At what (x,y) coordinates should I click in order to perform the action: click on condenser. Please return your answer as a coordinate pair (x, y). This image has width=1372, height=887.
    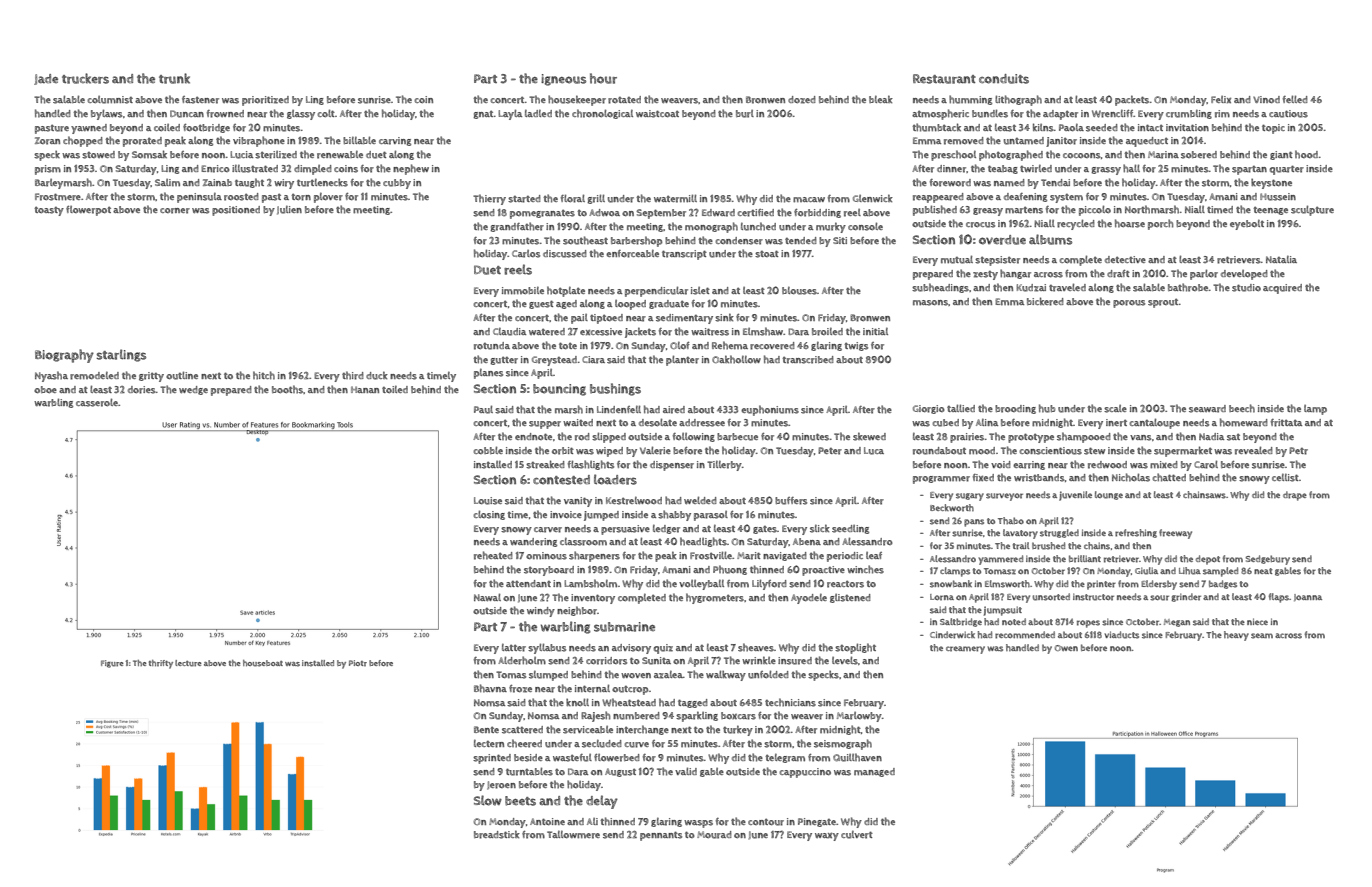
    Looking at the image, I should click on (739, 241).
